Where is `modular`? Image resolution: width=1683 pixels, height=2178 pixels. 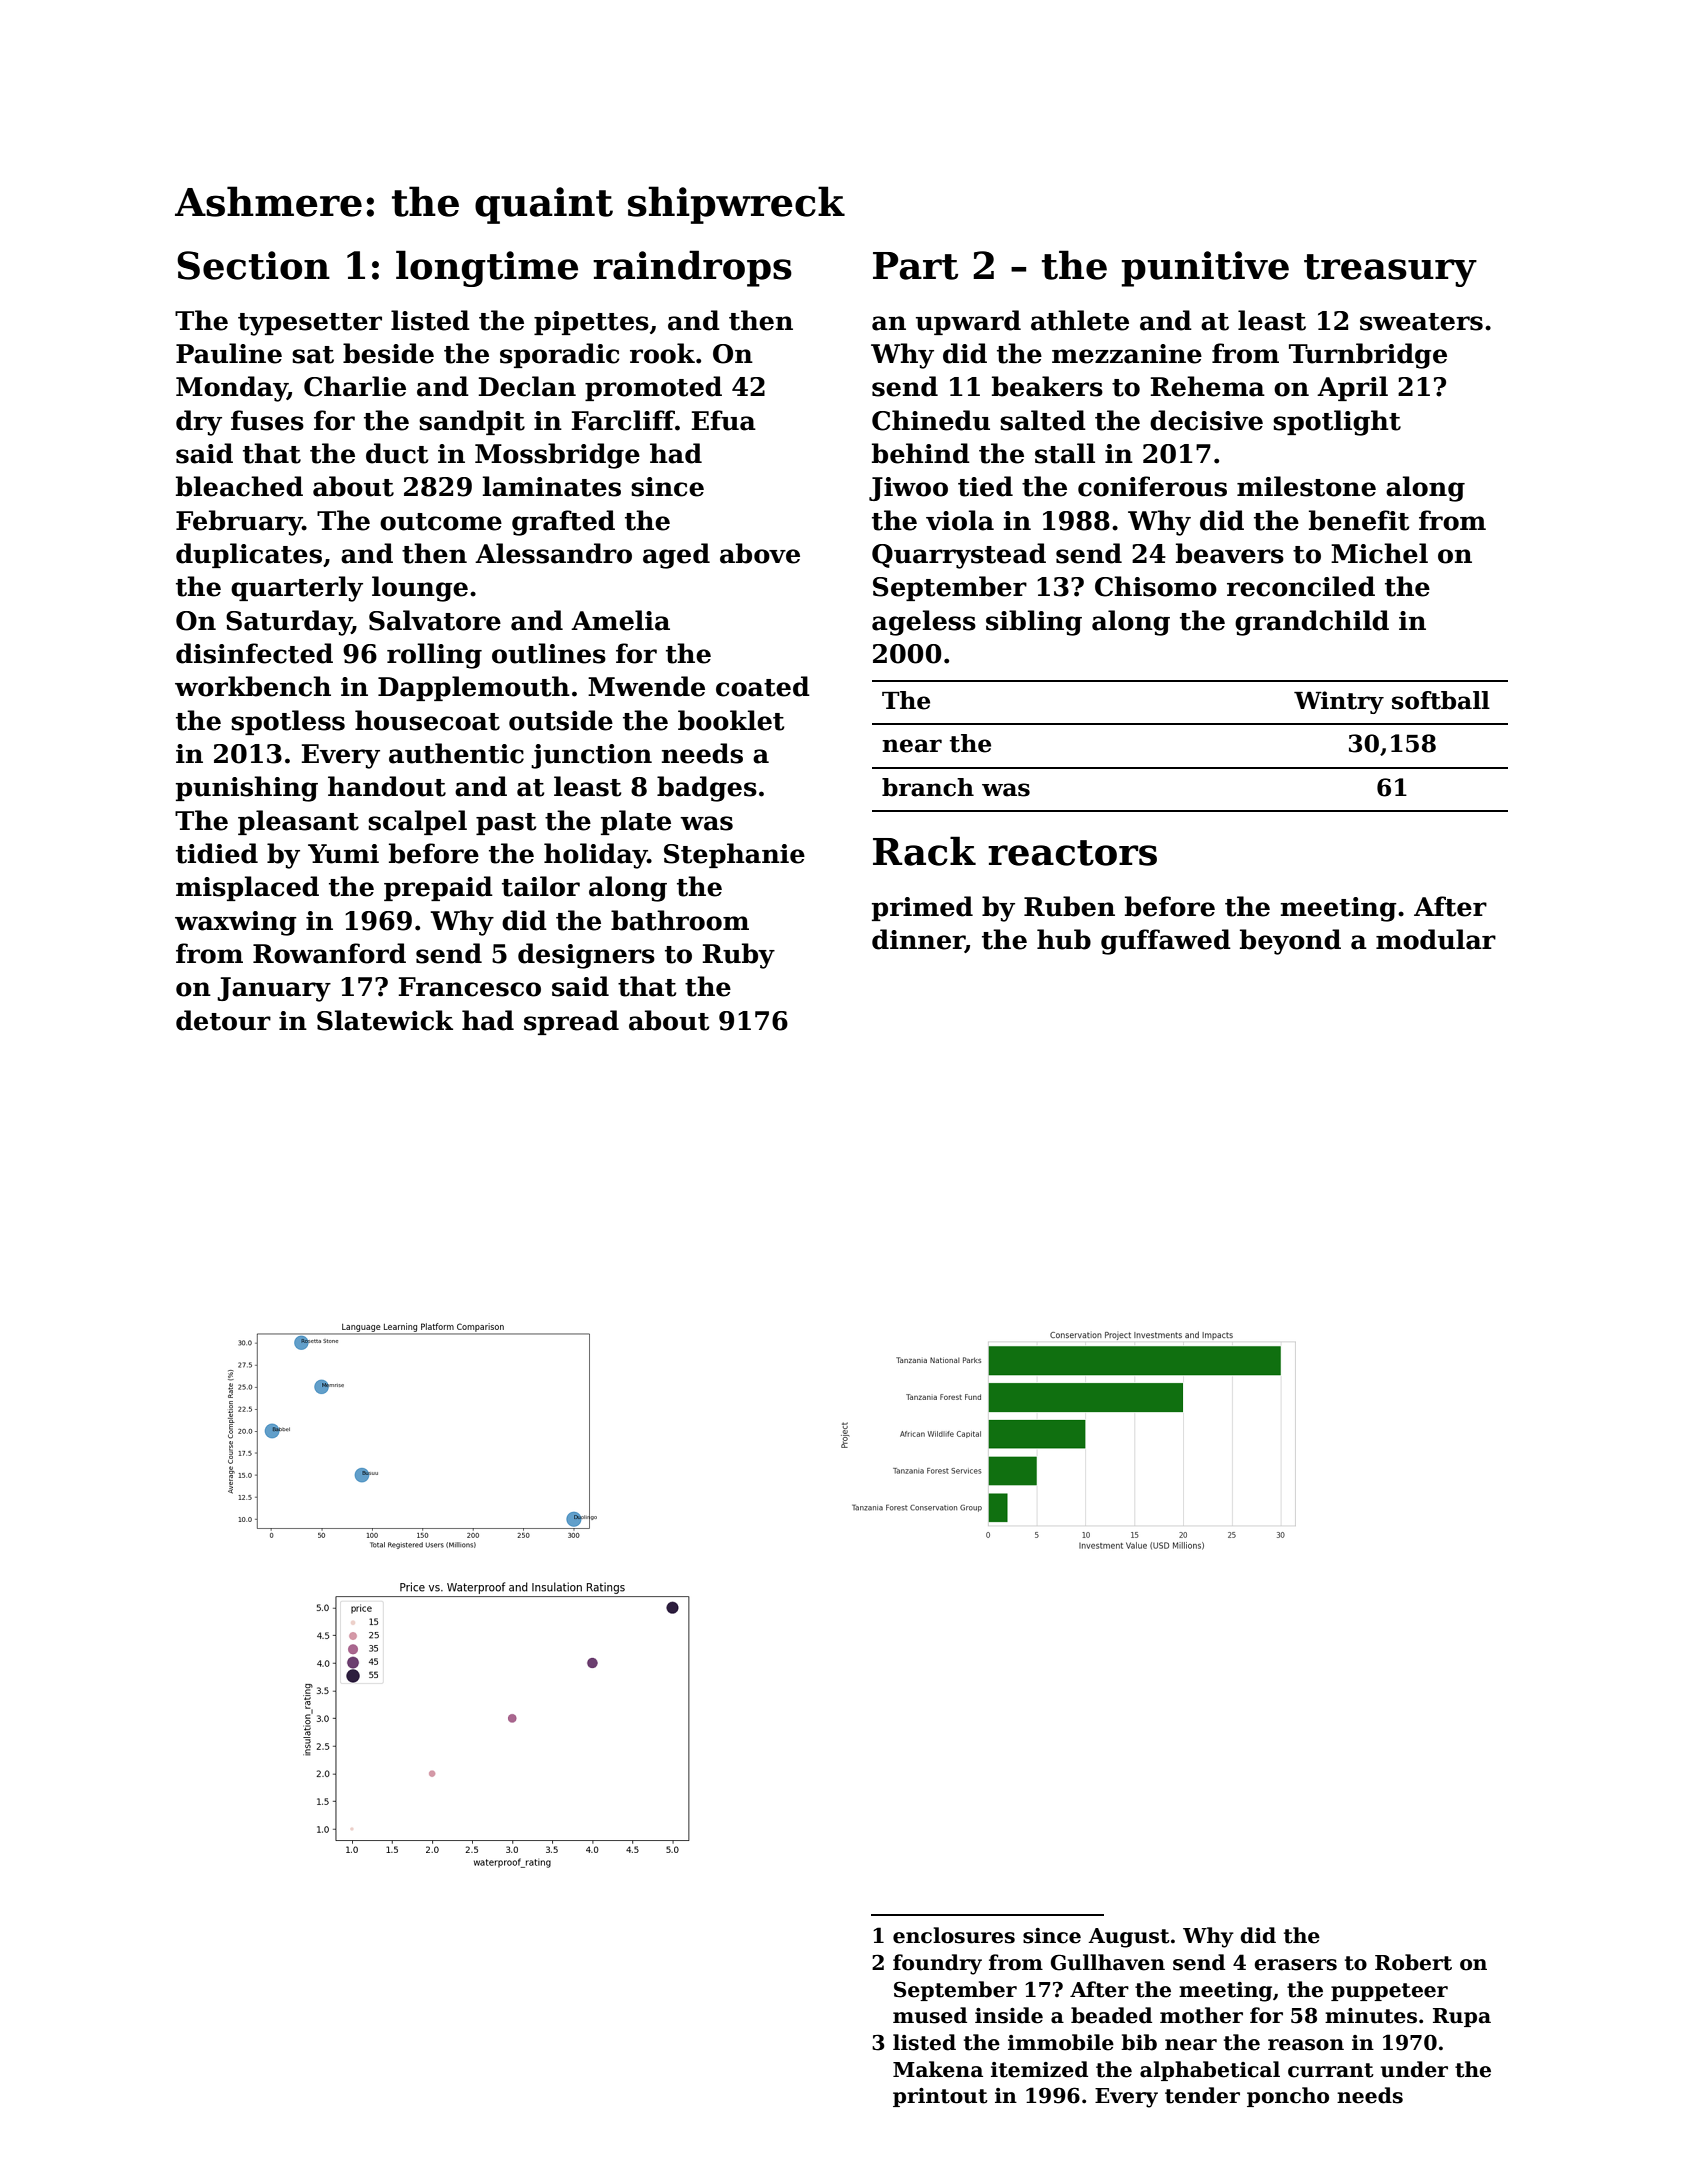
modular is located at coordinates (1436, 939).
